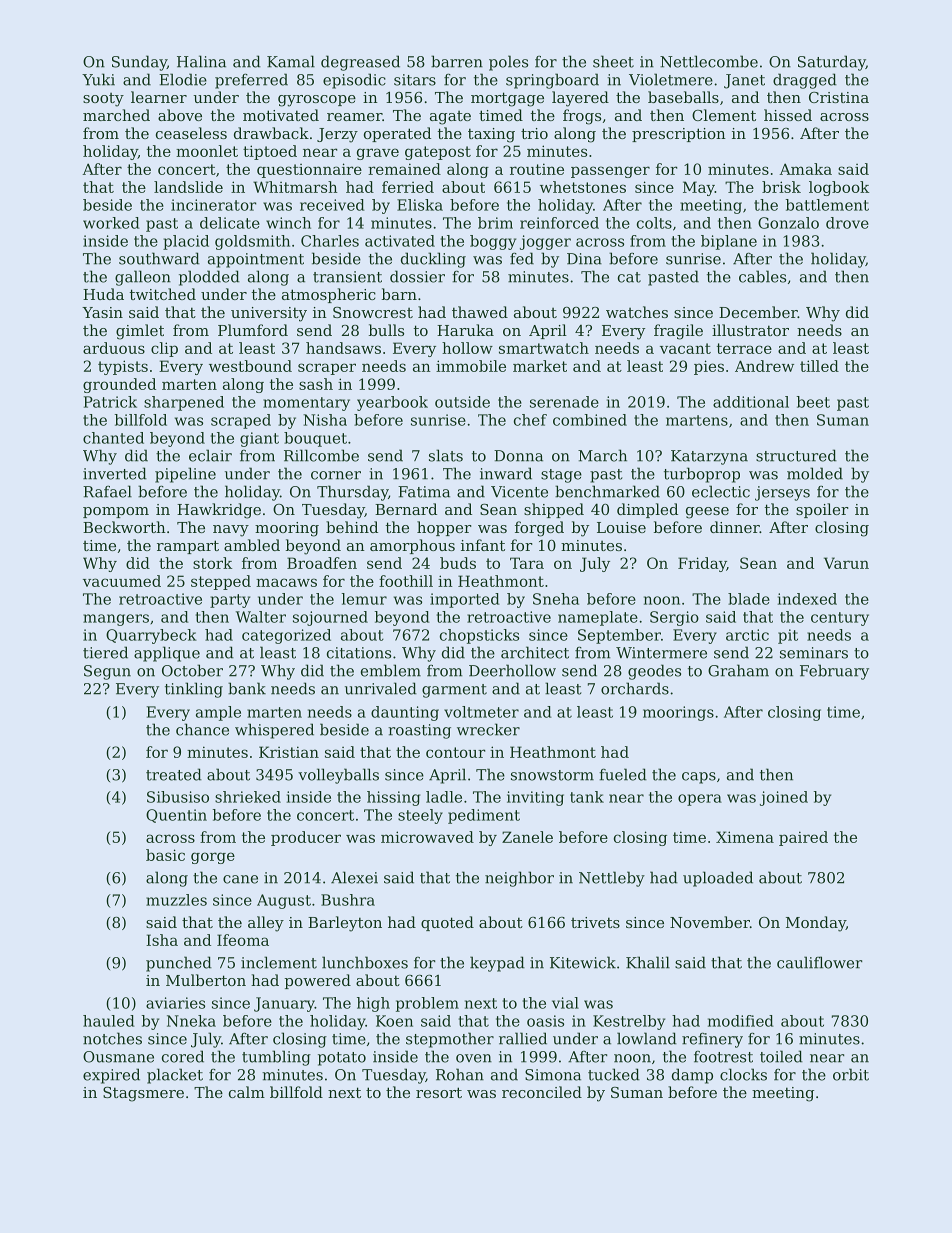 The width and height of the screenshot is (952, 1233). I want to click on vial, so click(565, 1003).
